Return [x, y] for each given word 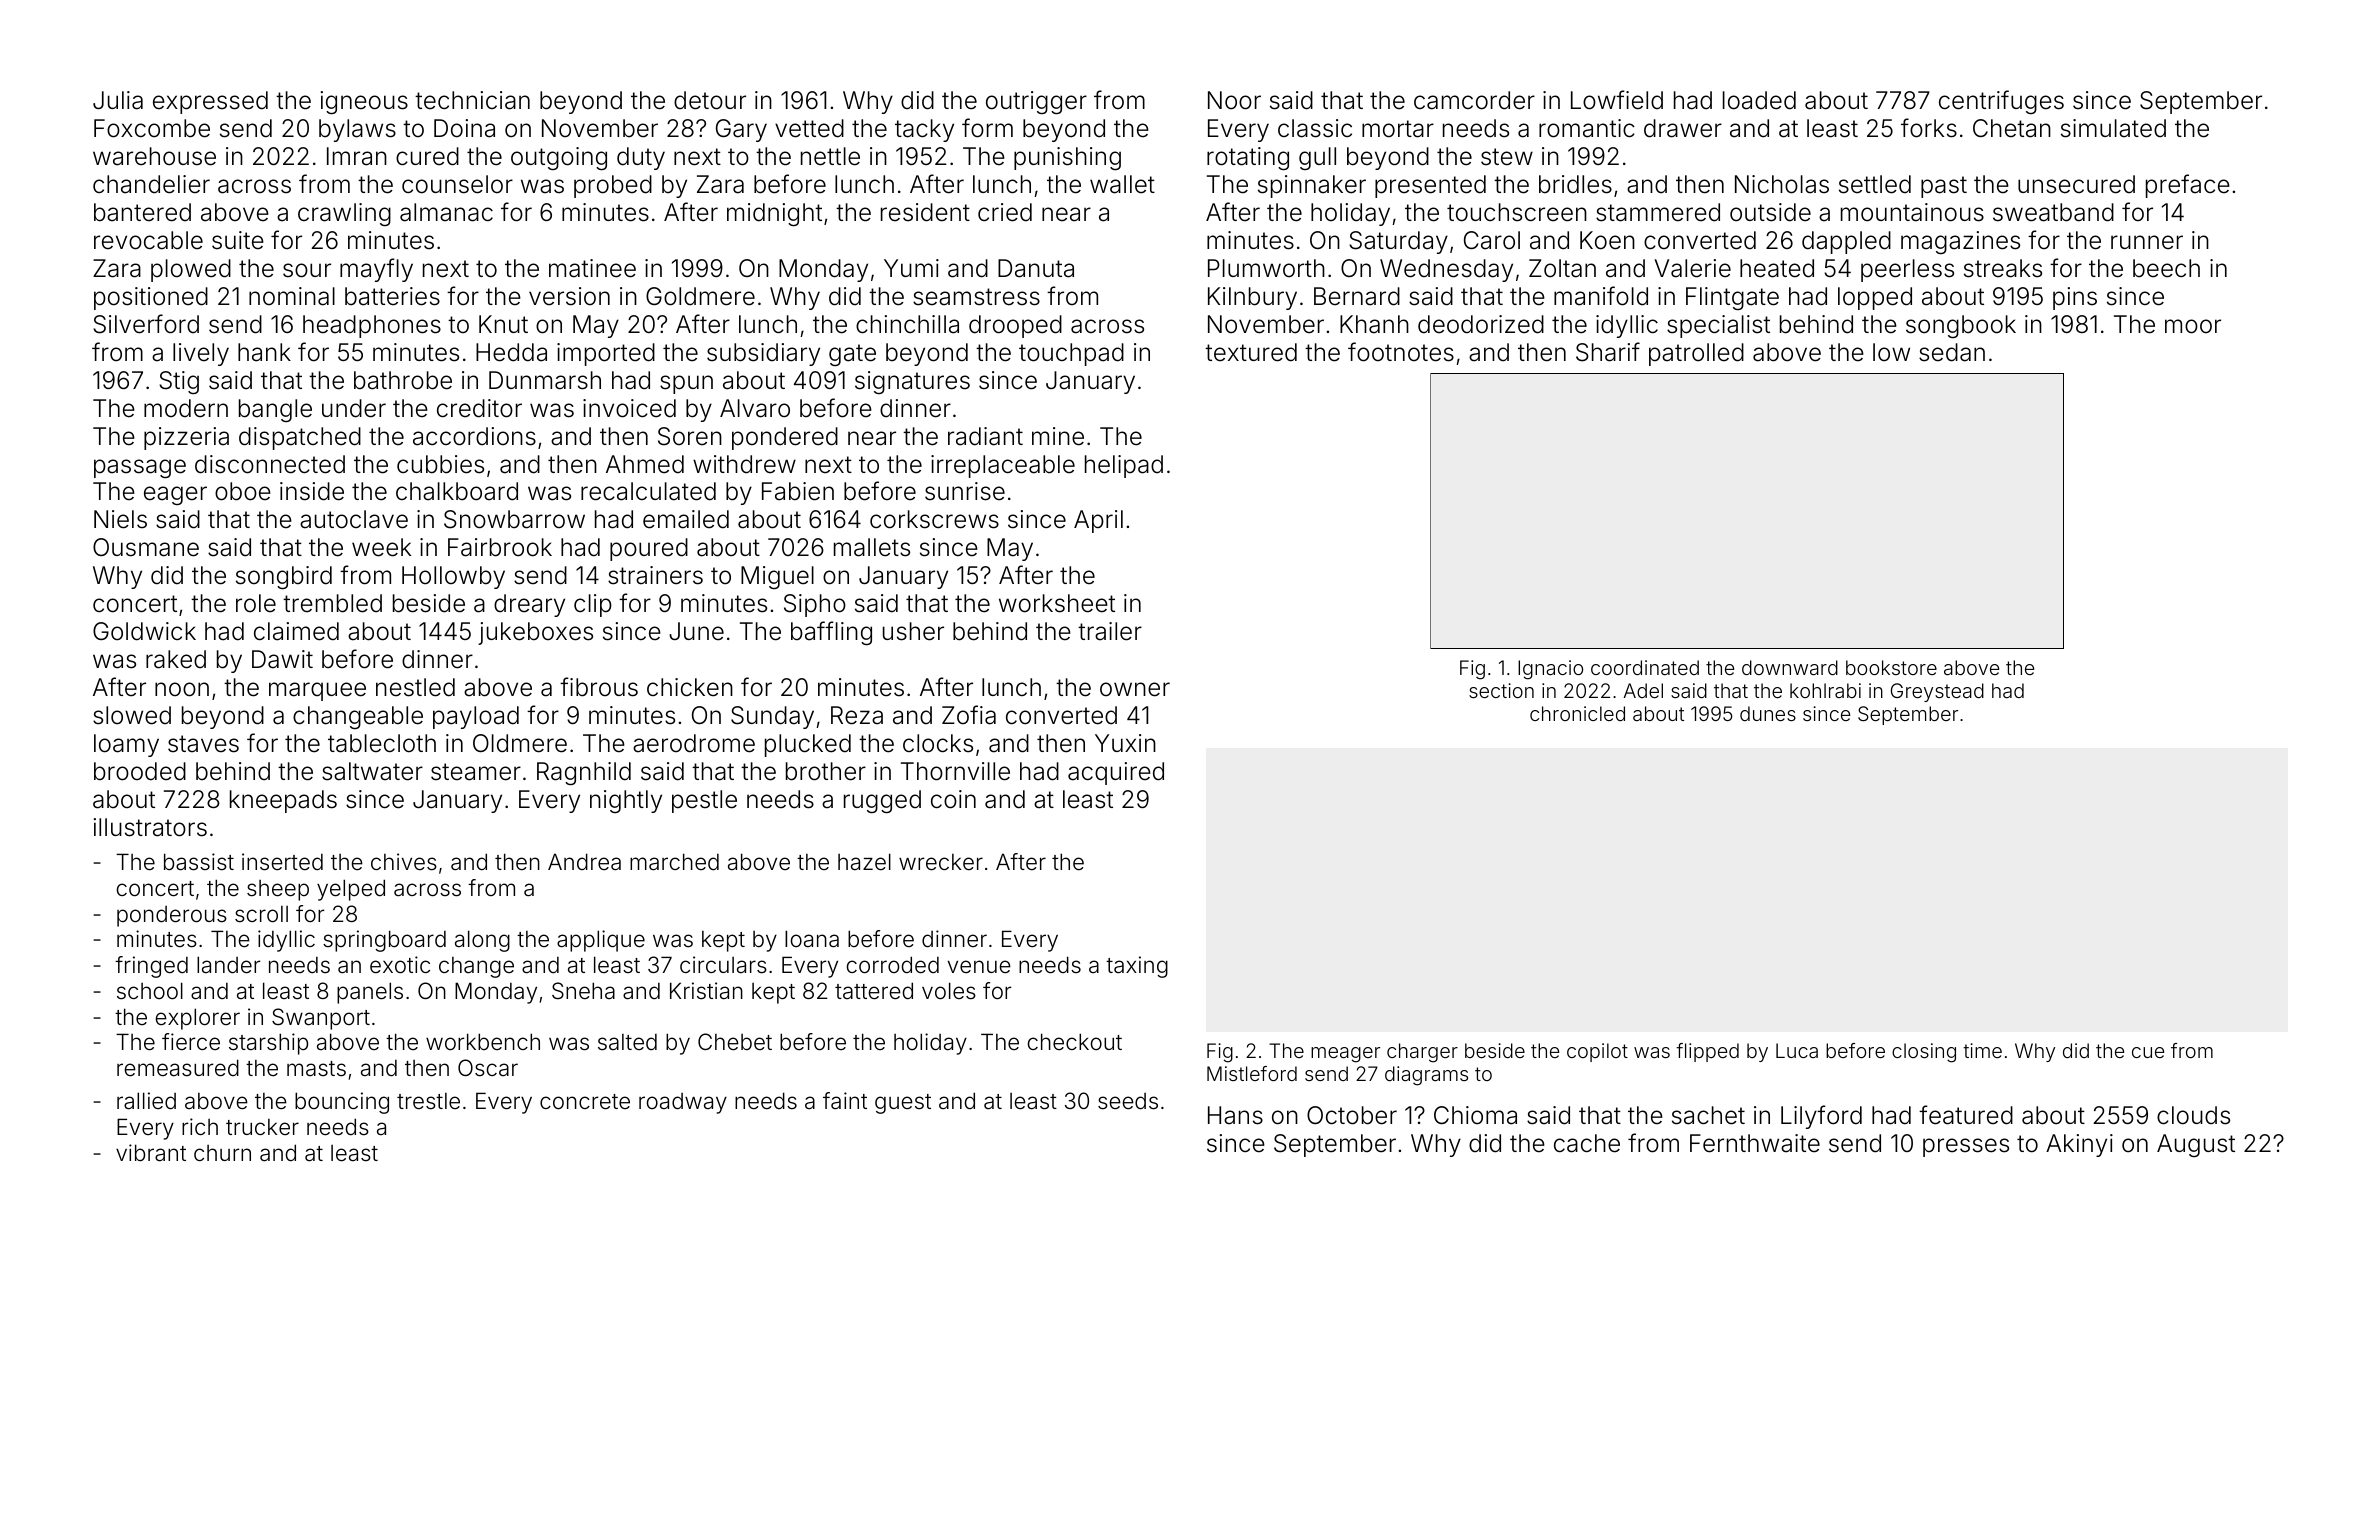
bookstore [1891, 667]
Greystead [1937, 692]
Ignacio [1550, 670]
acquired [1116, 773]
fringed [151, 967]
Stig [179, 382]
